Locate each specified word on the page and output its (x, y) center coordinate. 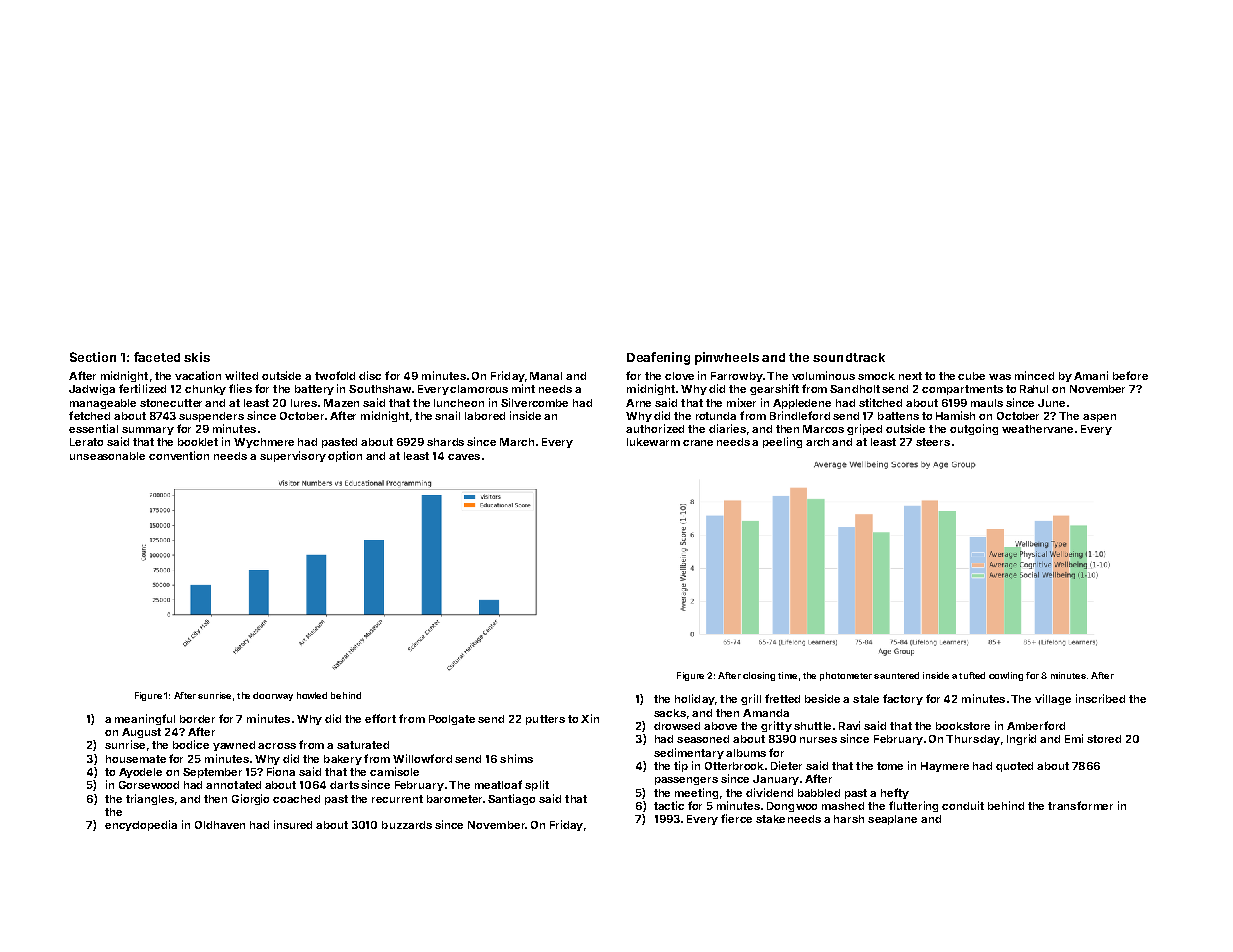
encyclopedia (141, 825)
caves (464, 457)
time (787, 675)
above (720, 726)
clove (679, 376)
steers (933, 442)
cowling (1006, 676)
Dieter (786, 765)
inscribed (1100, 698)
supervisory (293, 456)
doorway (273, 696)
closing (759, 676)
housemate (136, 759)
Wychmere (264, 443)
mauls (987, 403)
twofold (335, 375)
